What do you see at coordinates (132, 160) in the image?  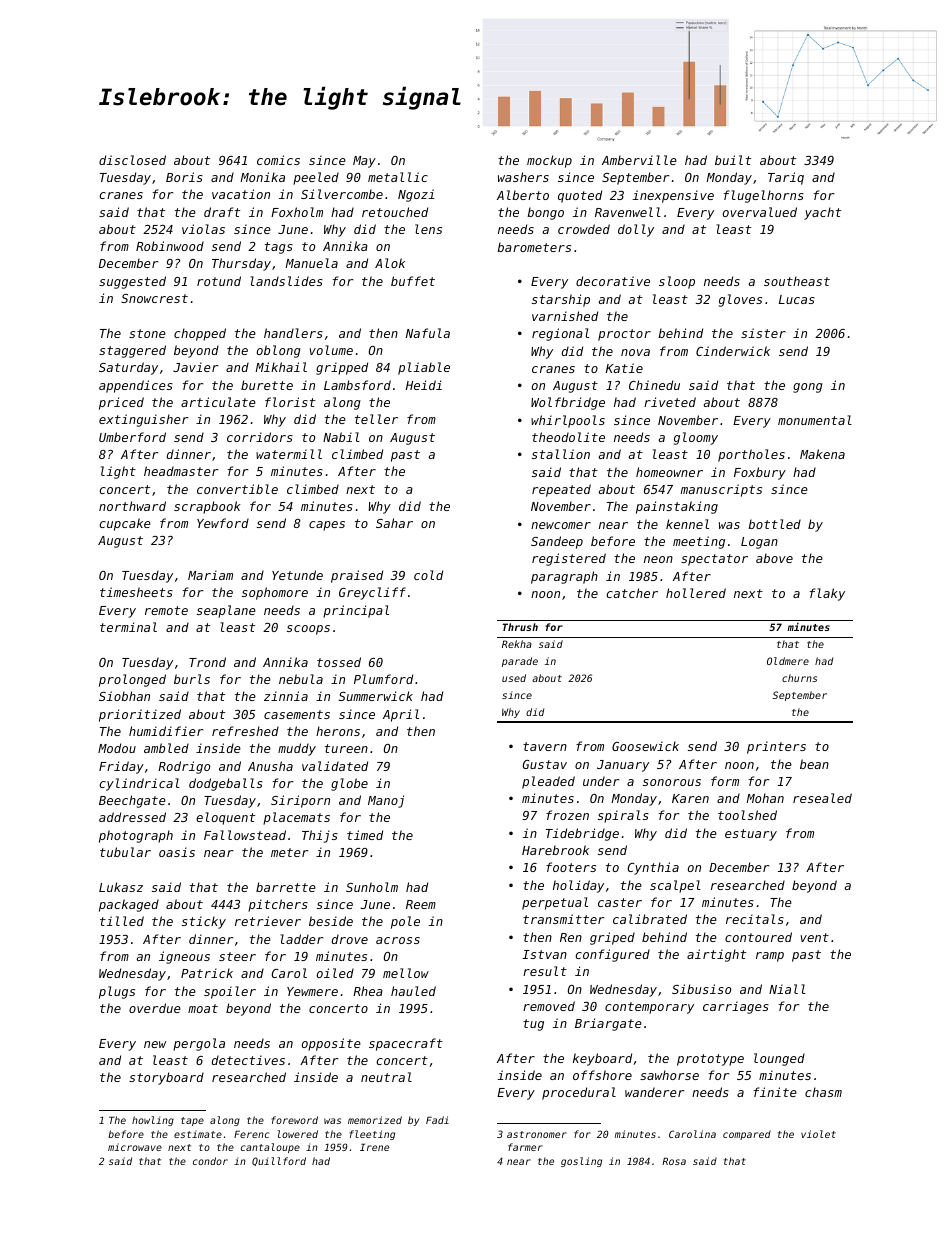 I see `disclosed` at bounding box center [132, 160].
